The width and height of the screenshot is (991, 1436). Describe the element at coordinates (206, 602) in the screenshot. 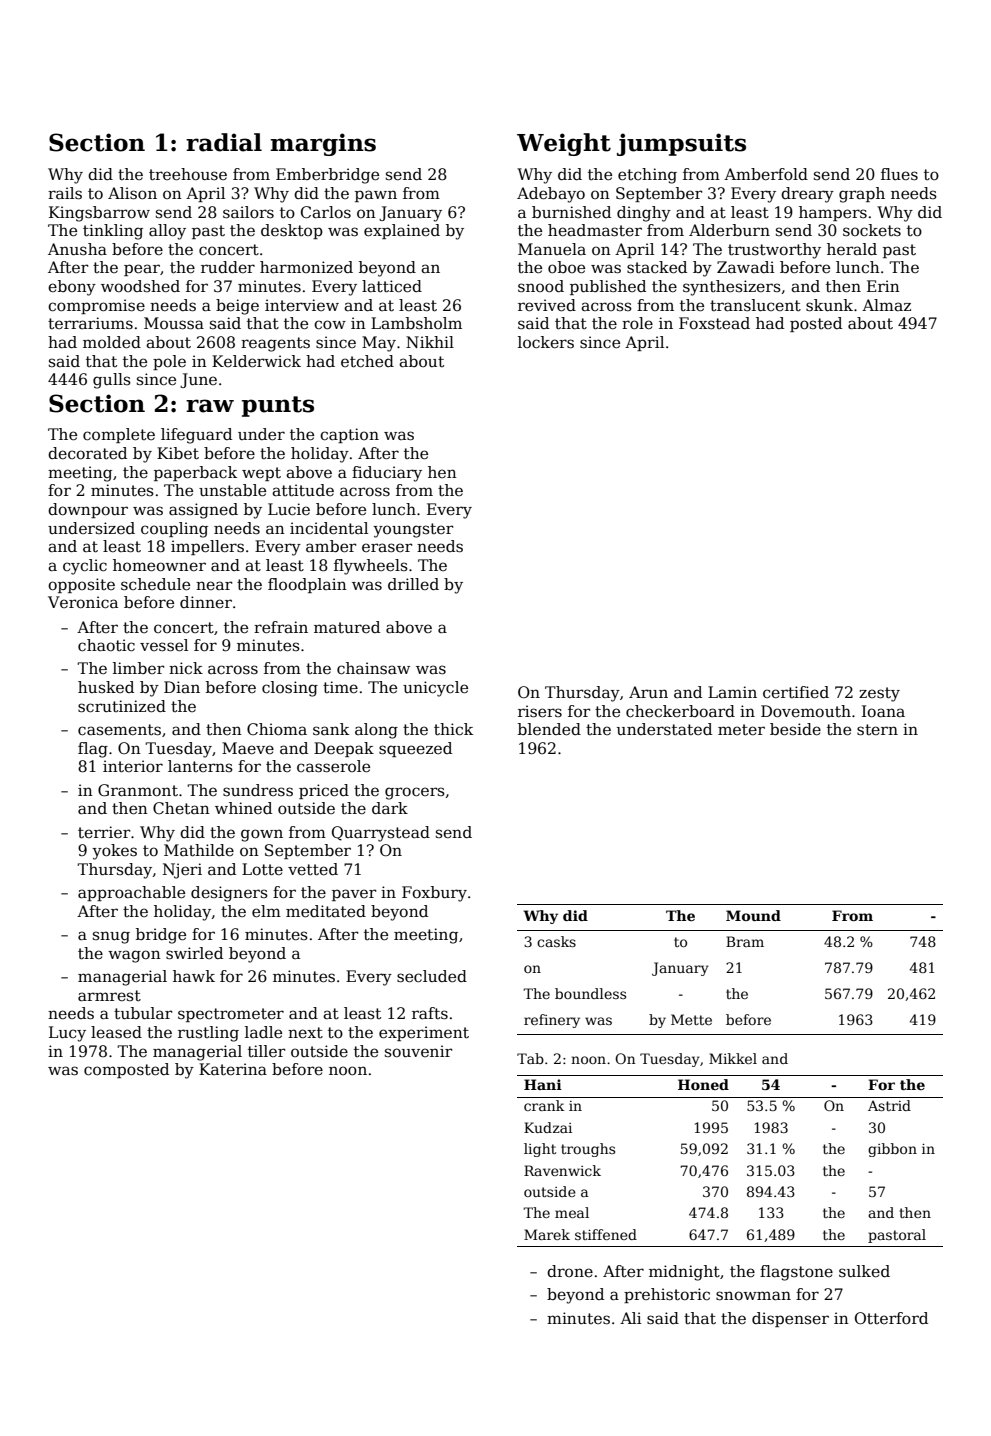

I see `dinner` at that location.
